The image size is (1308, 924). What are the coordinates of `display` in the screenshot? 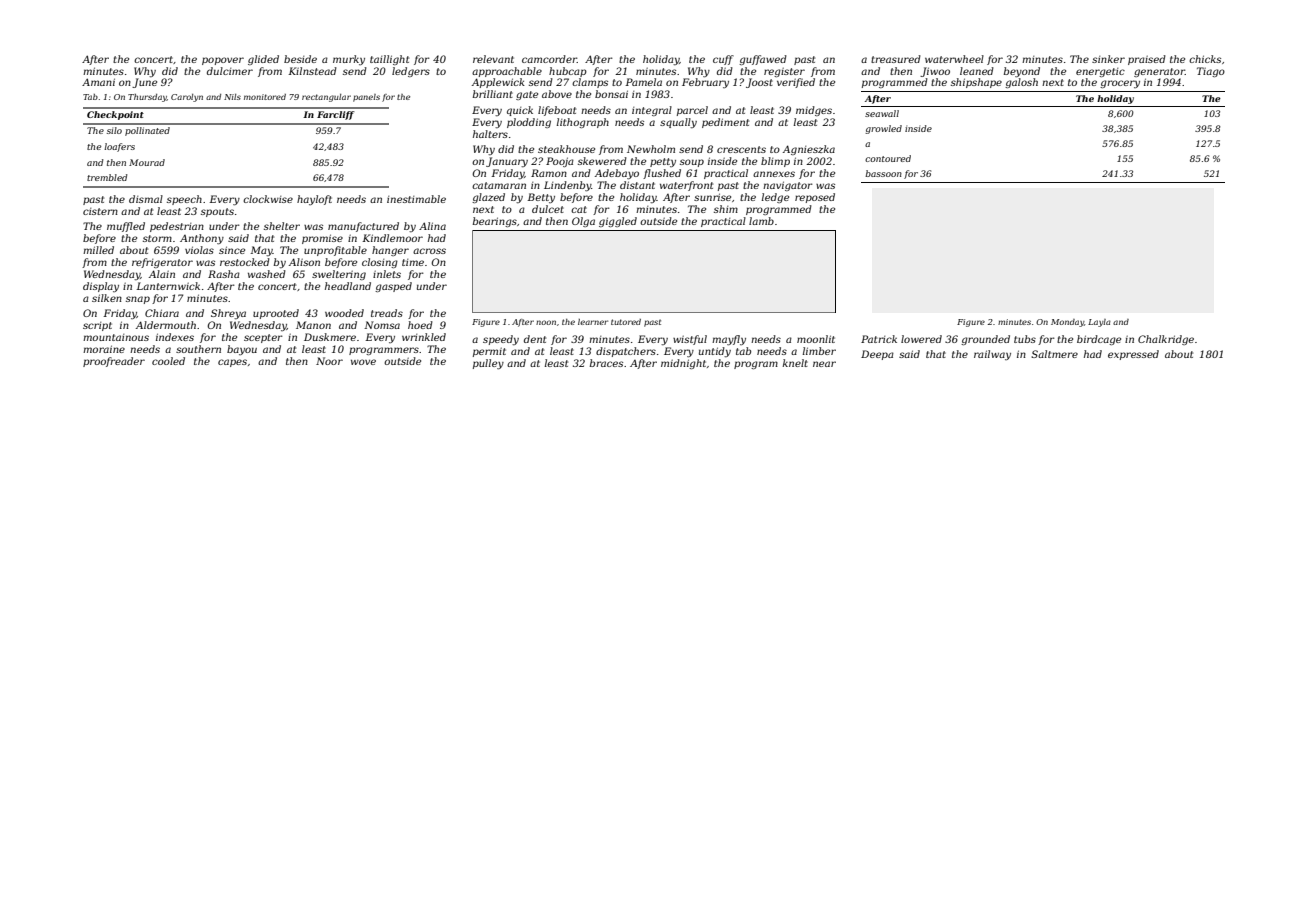 It's located at (101, 287).
